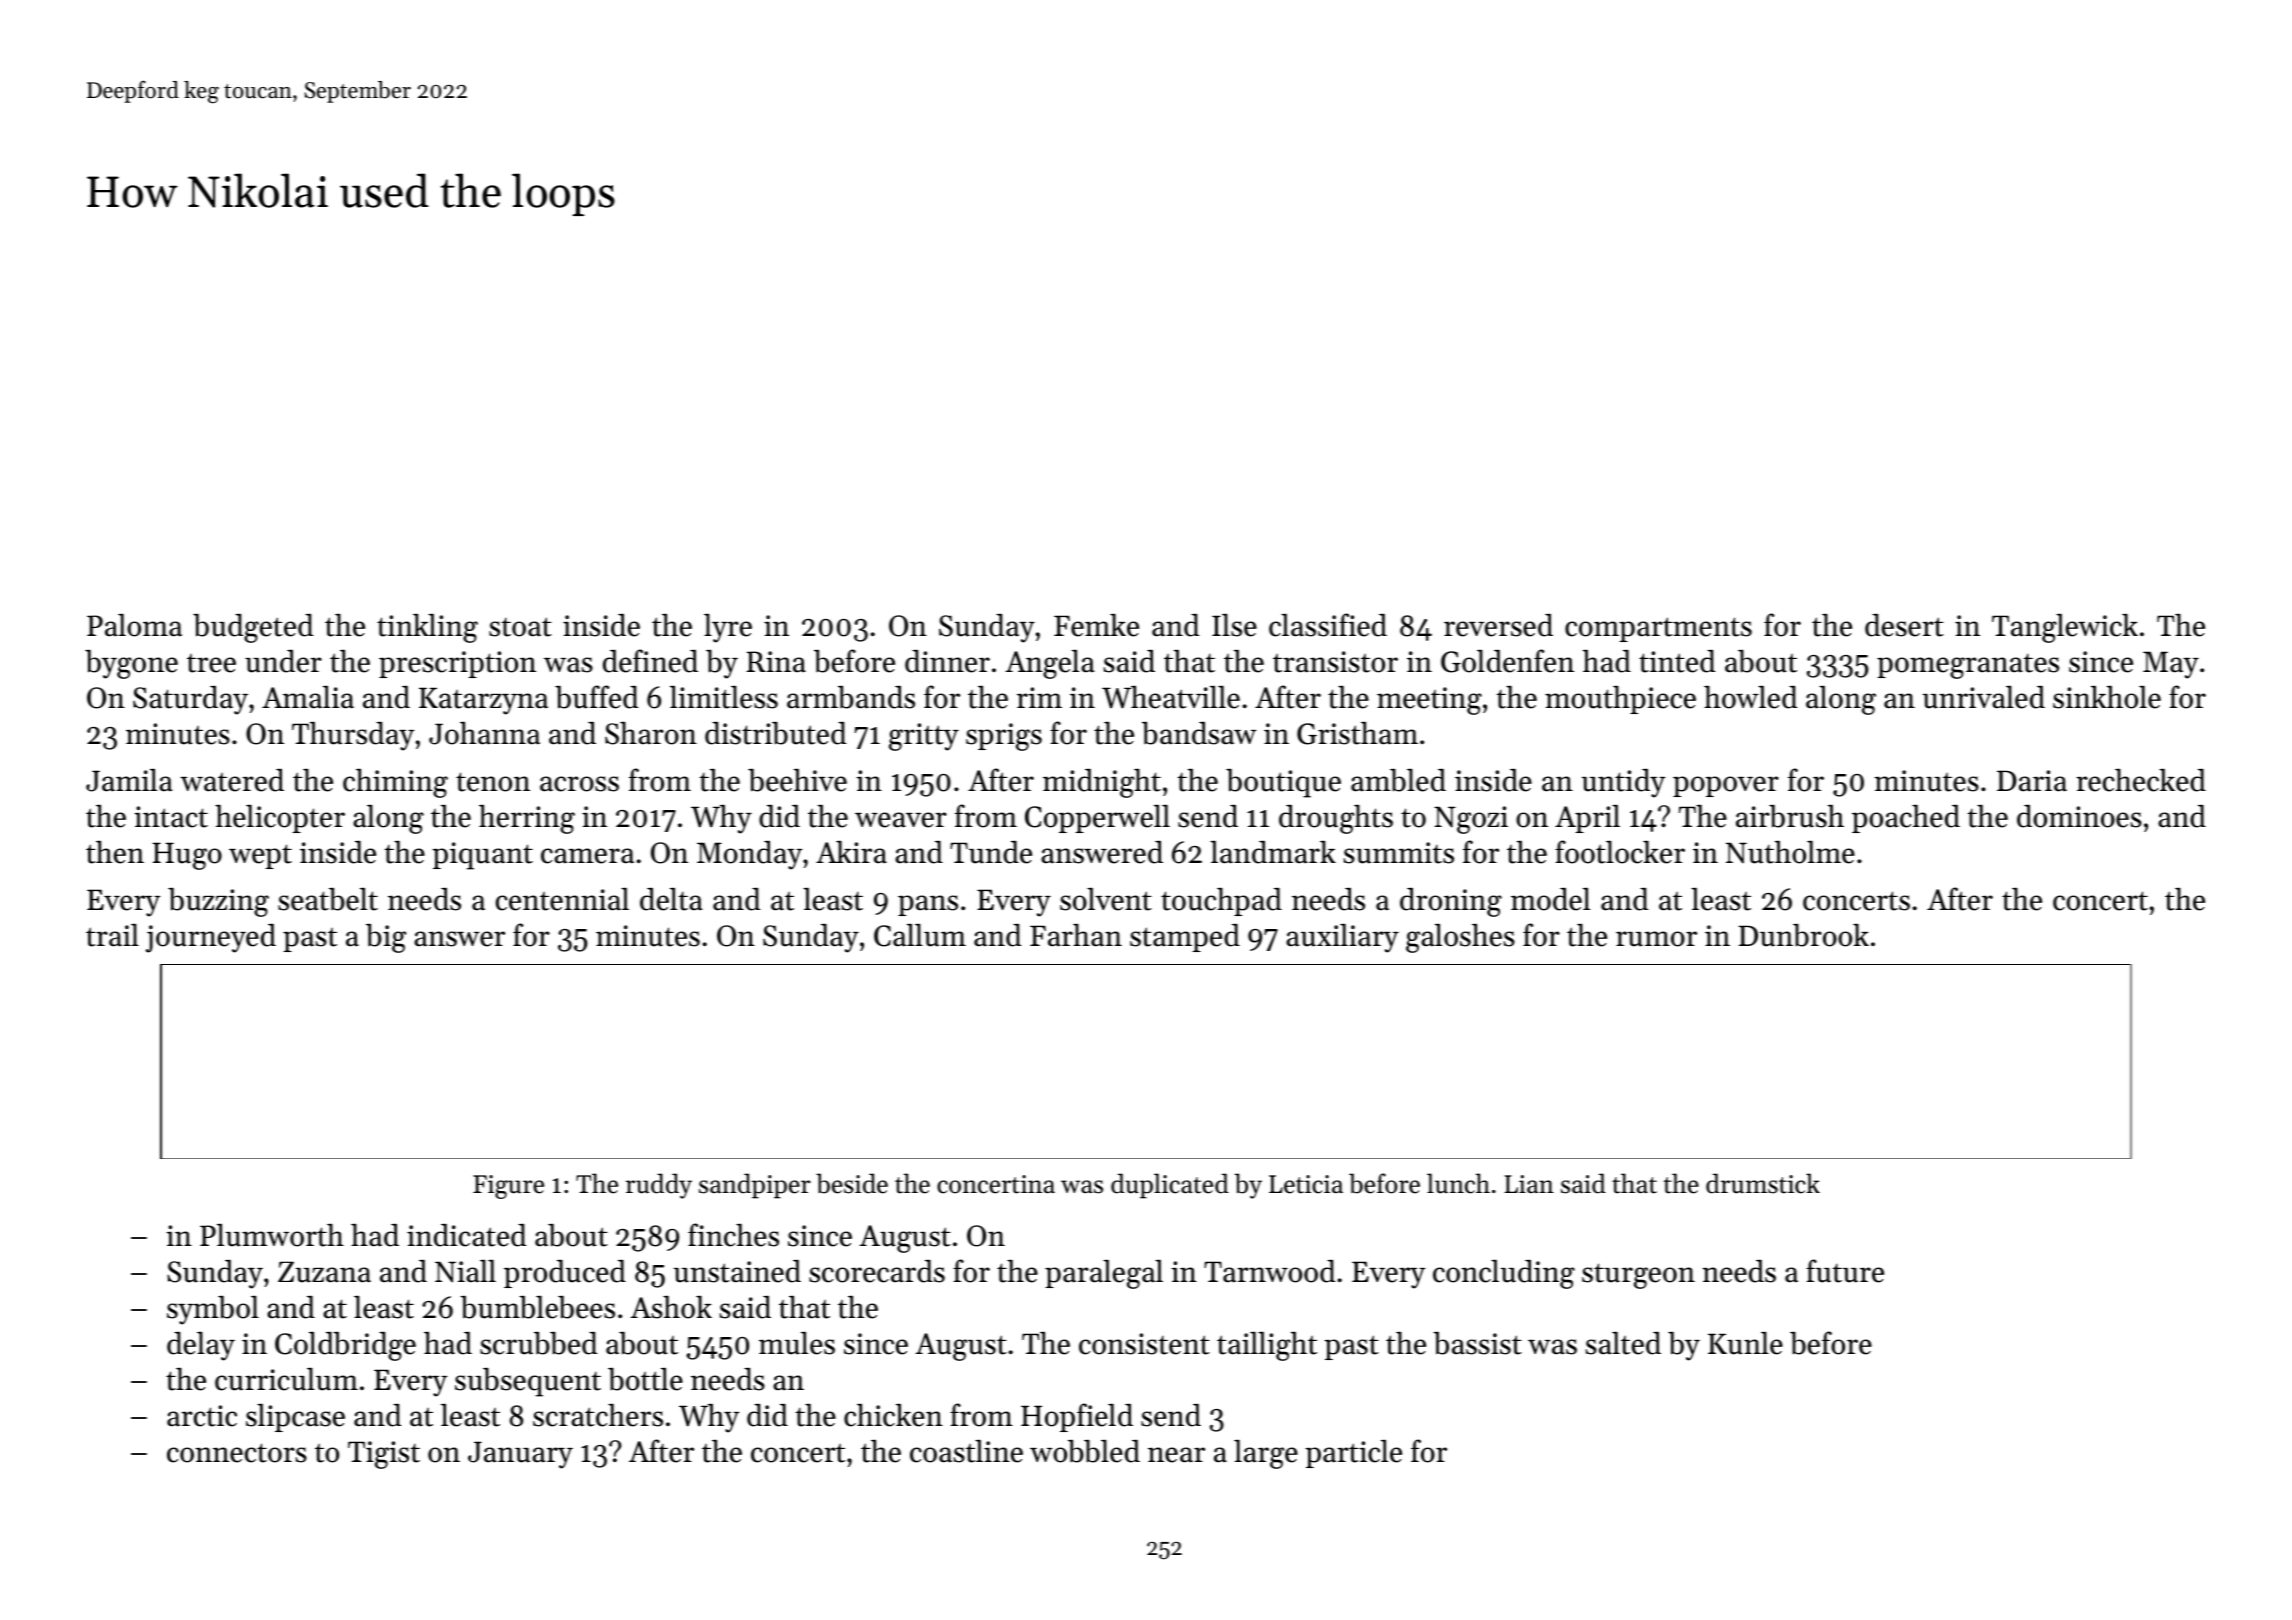 Image resolution: width=2292 pixels, height=1620 pixels. I want to click on seatbelt, so click(328, 899).
